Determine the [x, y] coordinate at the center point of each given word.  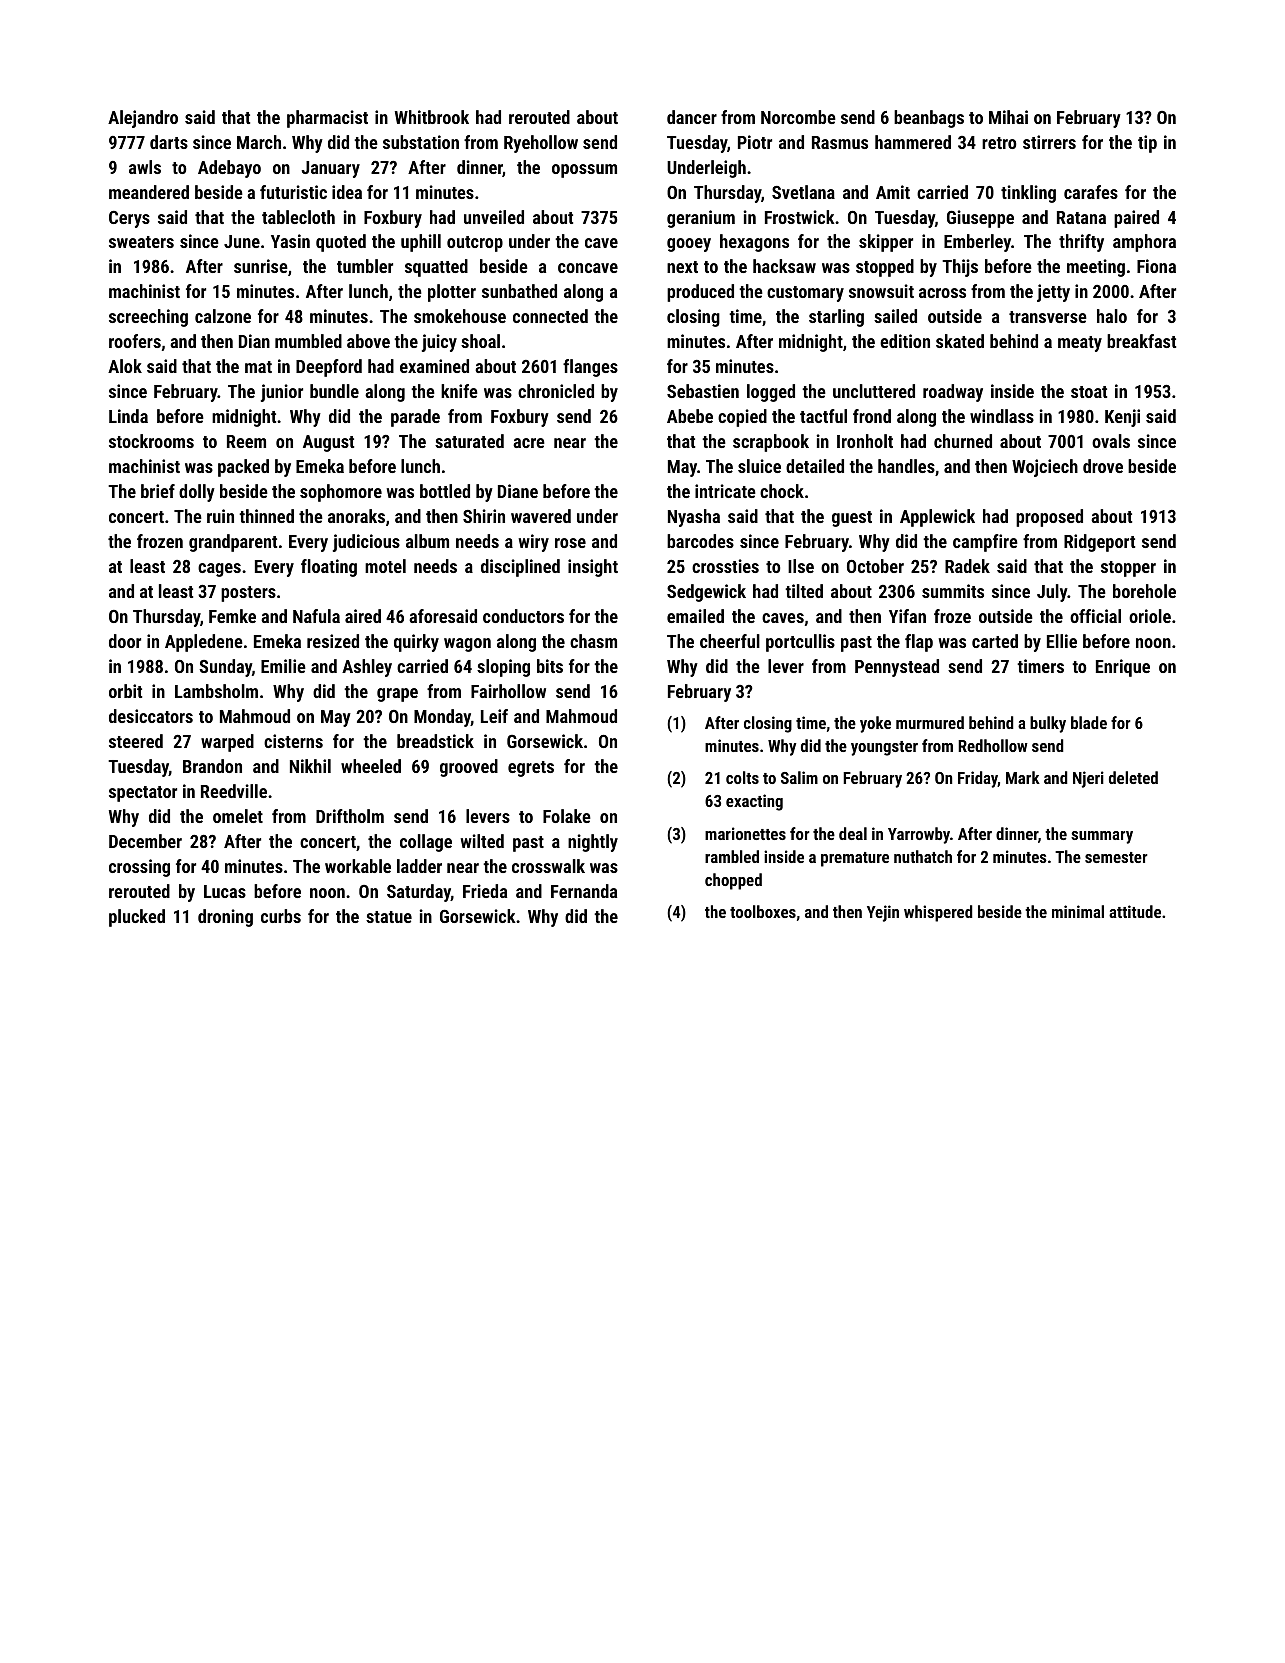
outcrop [475, 244]
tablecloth [298, 217]
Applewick [937, 518]
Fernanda [584, 891]
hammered [913, 142]
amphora [1144, 243]
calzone [223, 316]
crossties [725, 566]
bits [550, 666]
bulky [1048, 724]
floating [329, 568]
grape [397, 695]
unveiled [494, 217]
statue [389, 917]
